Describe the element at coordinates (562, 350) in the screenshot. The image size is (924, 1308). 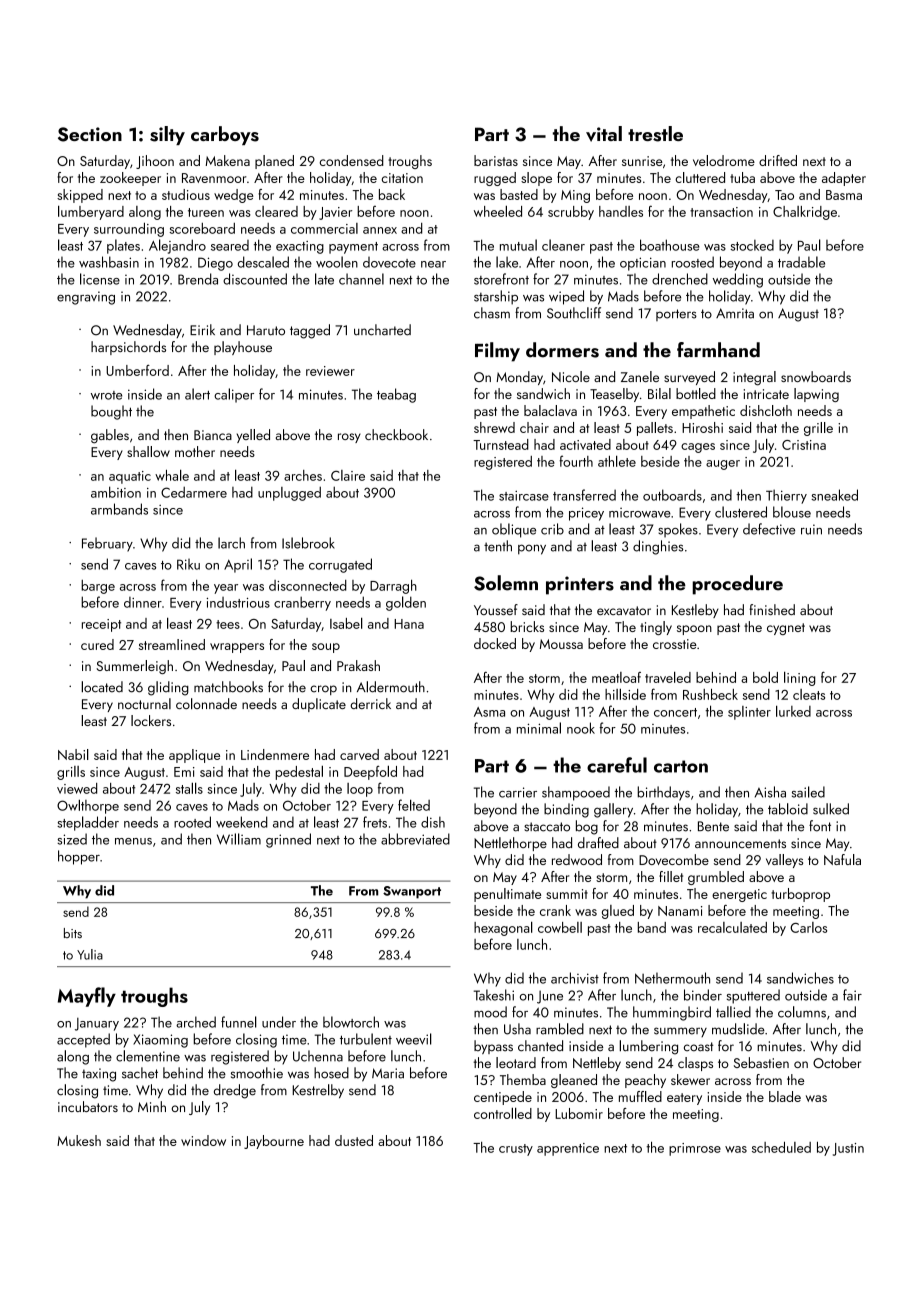
I see `dormers` at that location.
